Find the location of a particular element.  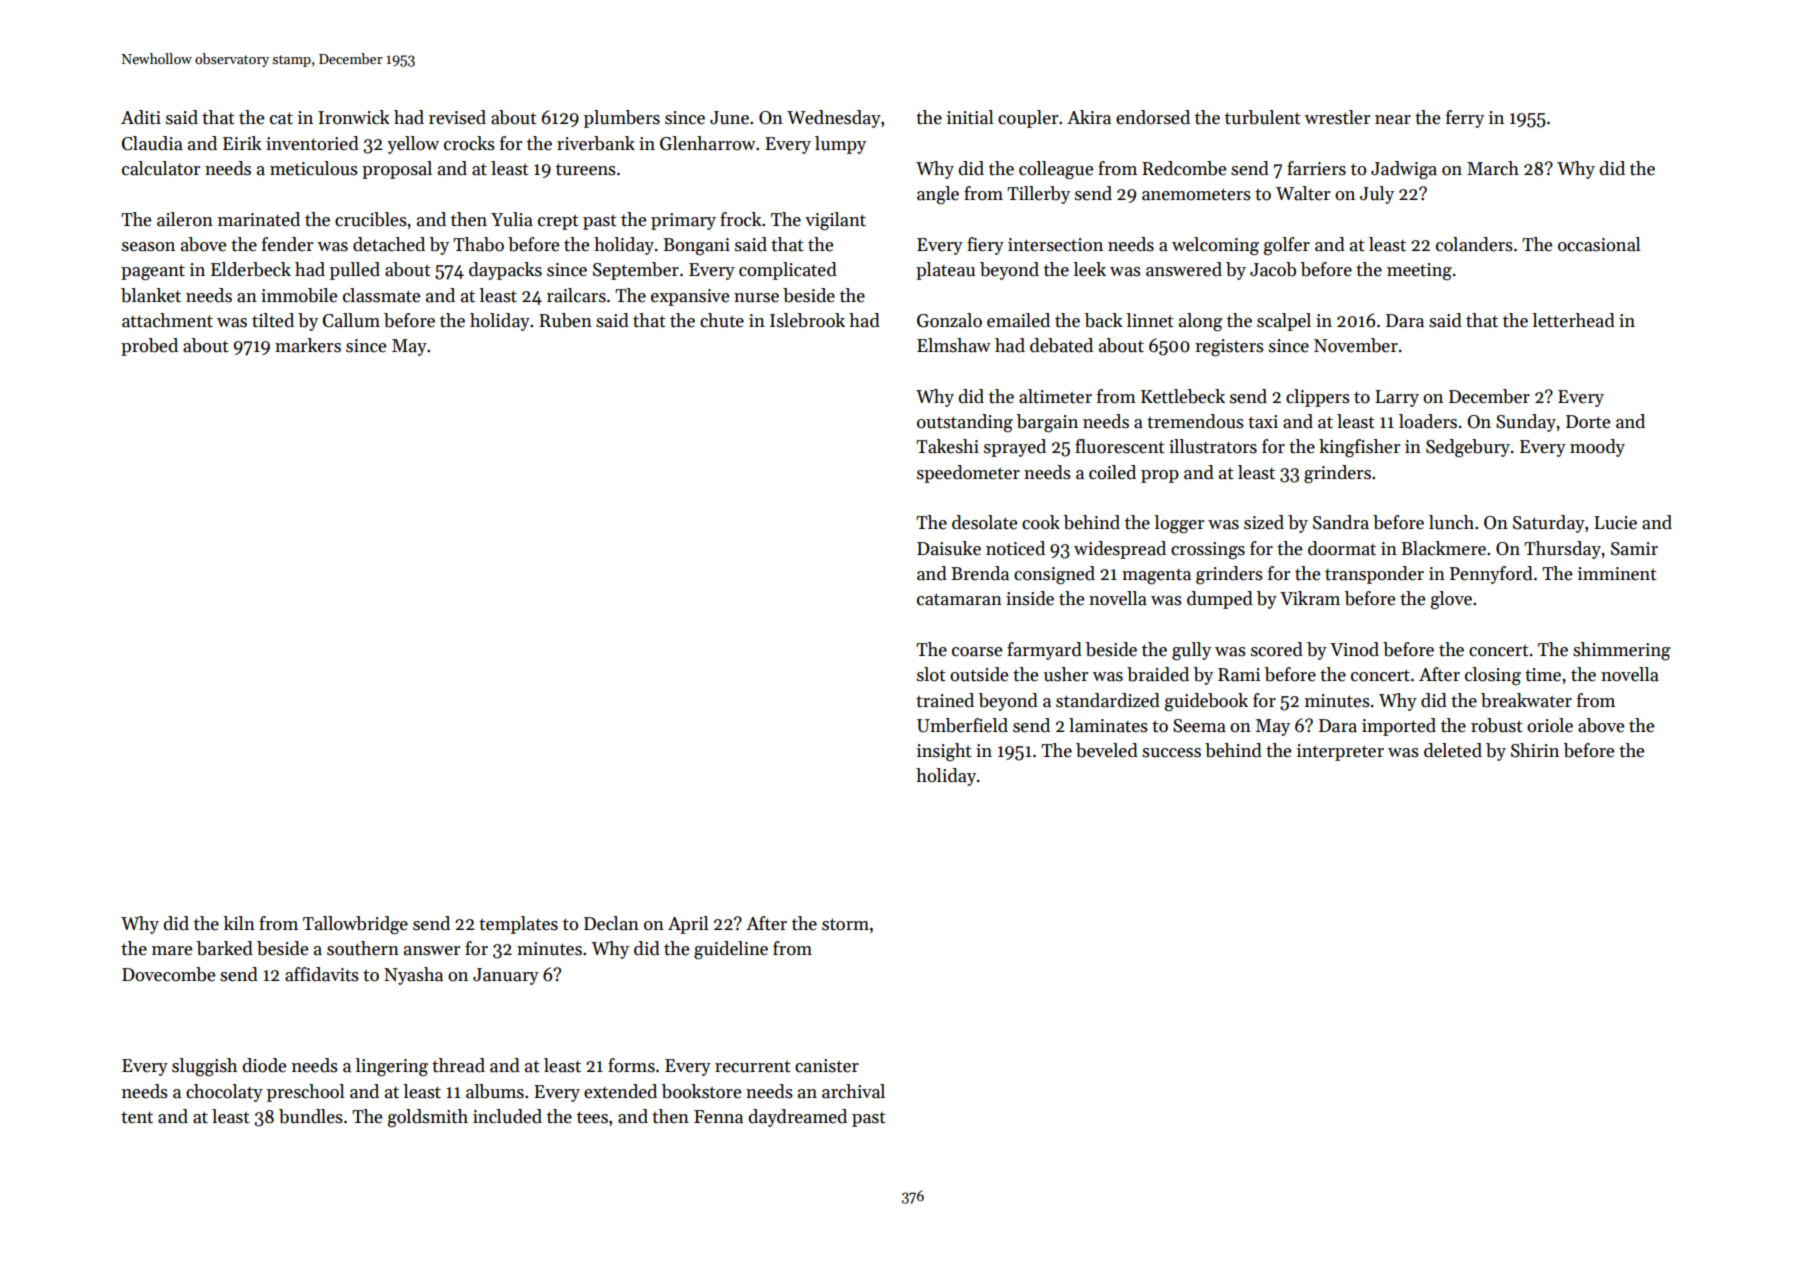

slot is located at coordinates (931, 674).
